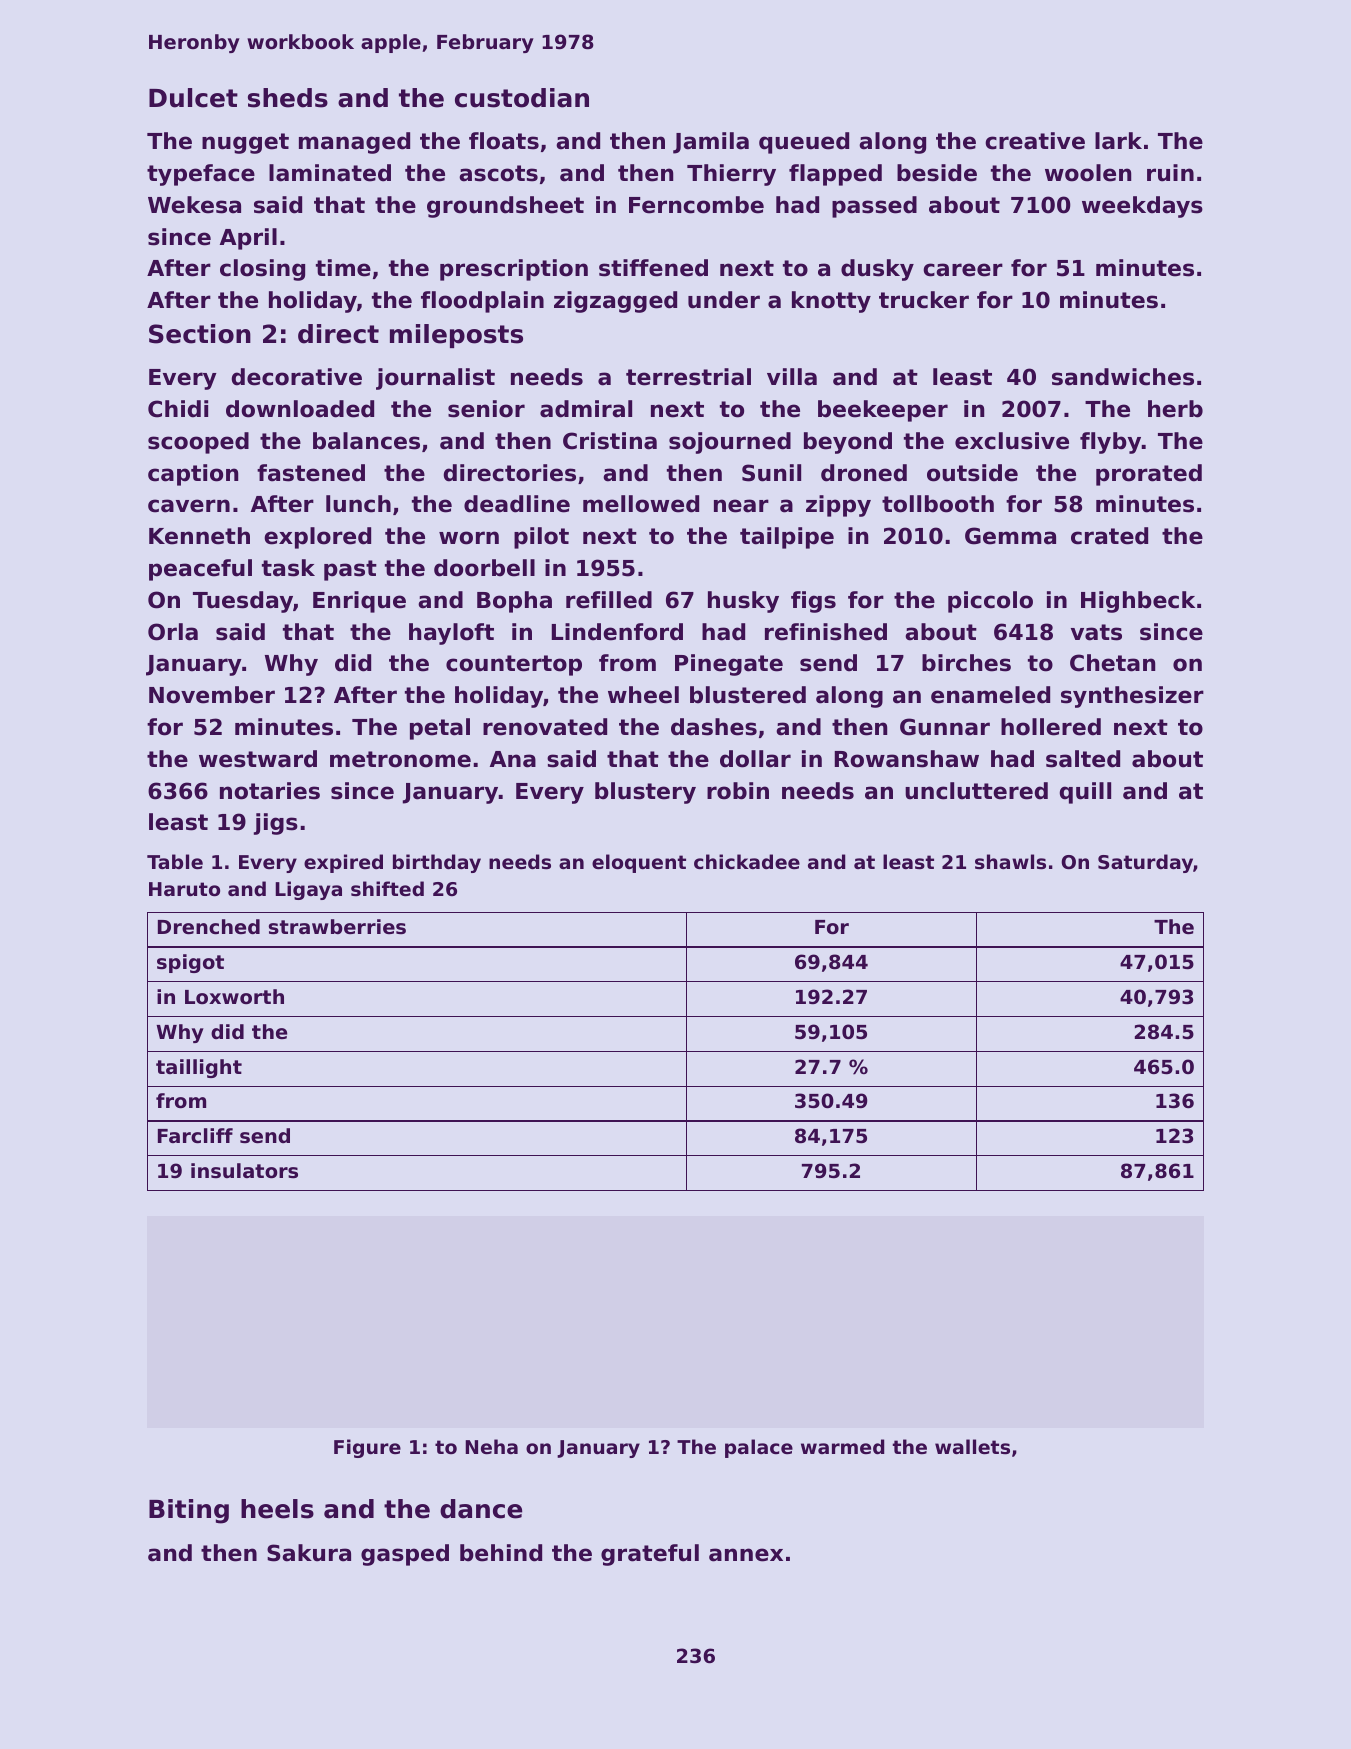 This document has height=1749, width=1351. Describe the element at coordinates (972, 1447) in the document. I see `wallets` at that location.
